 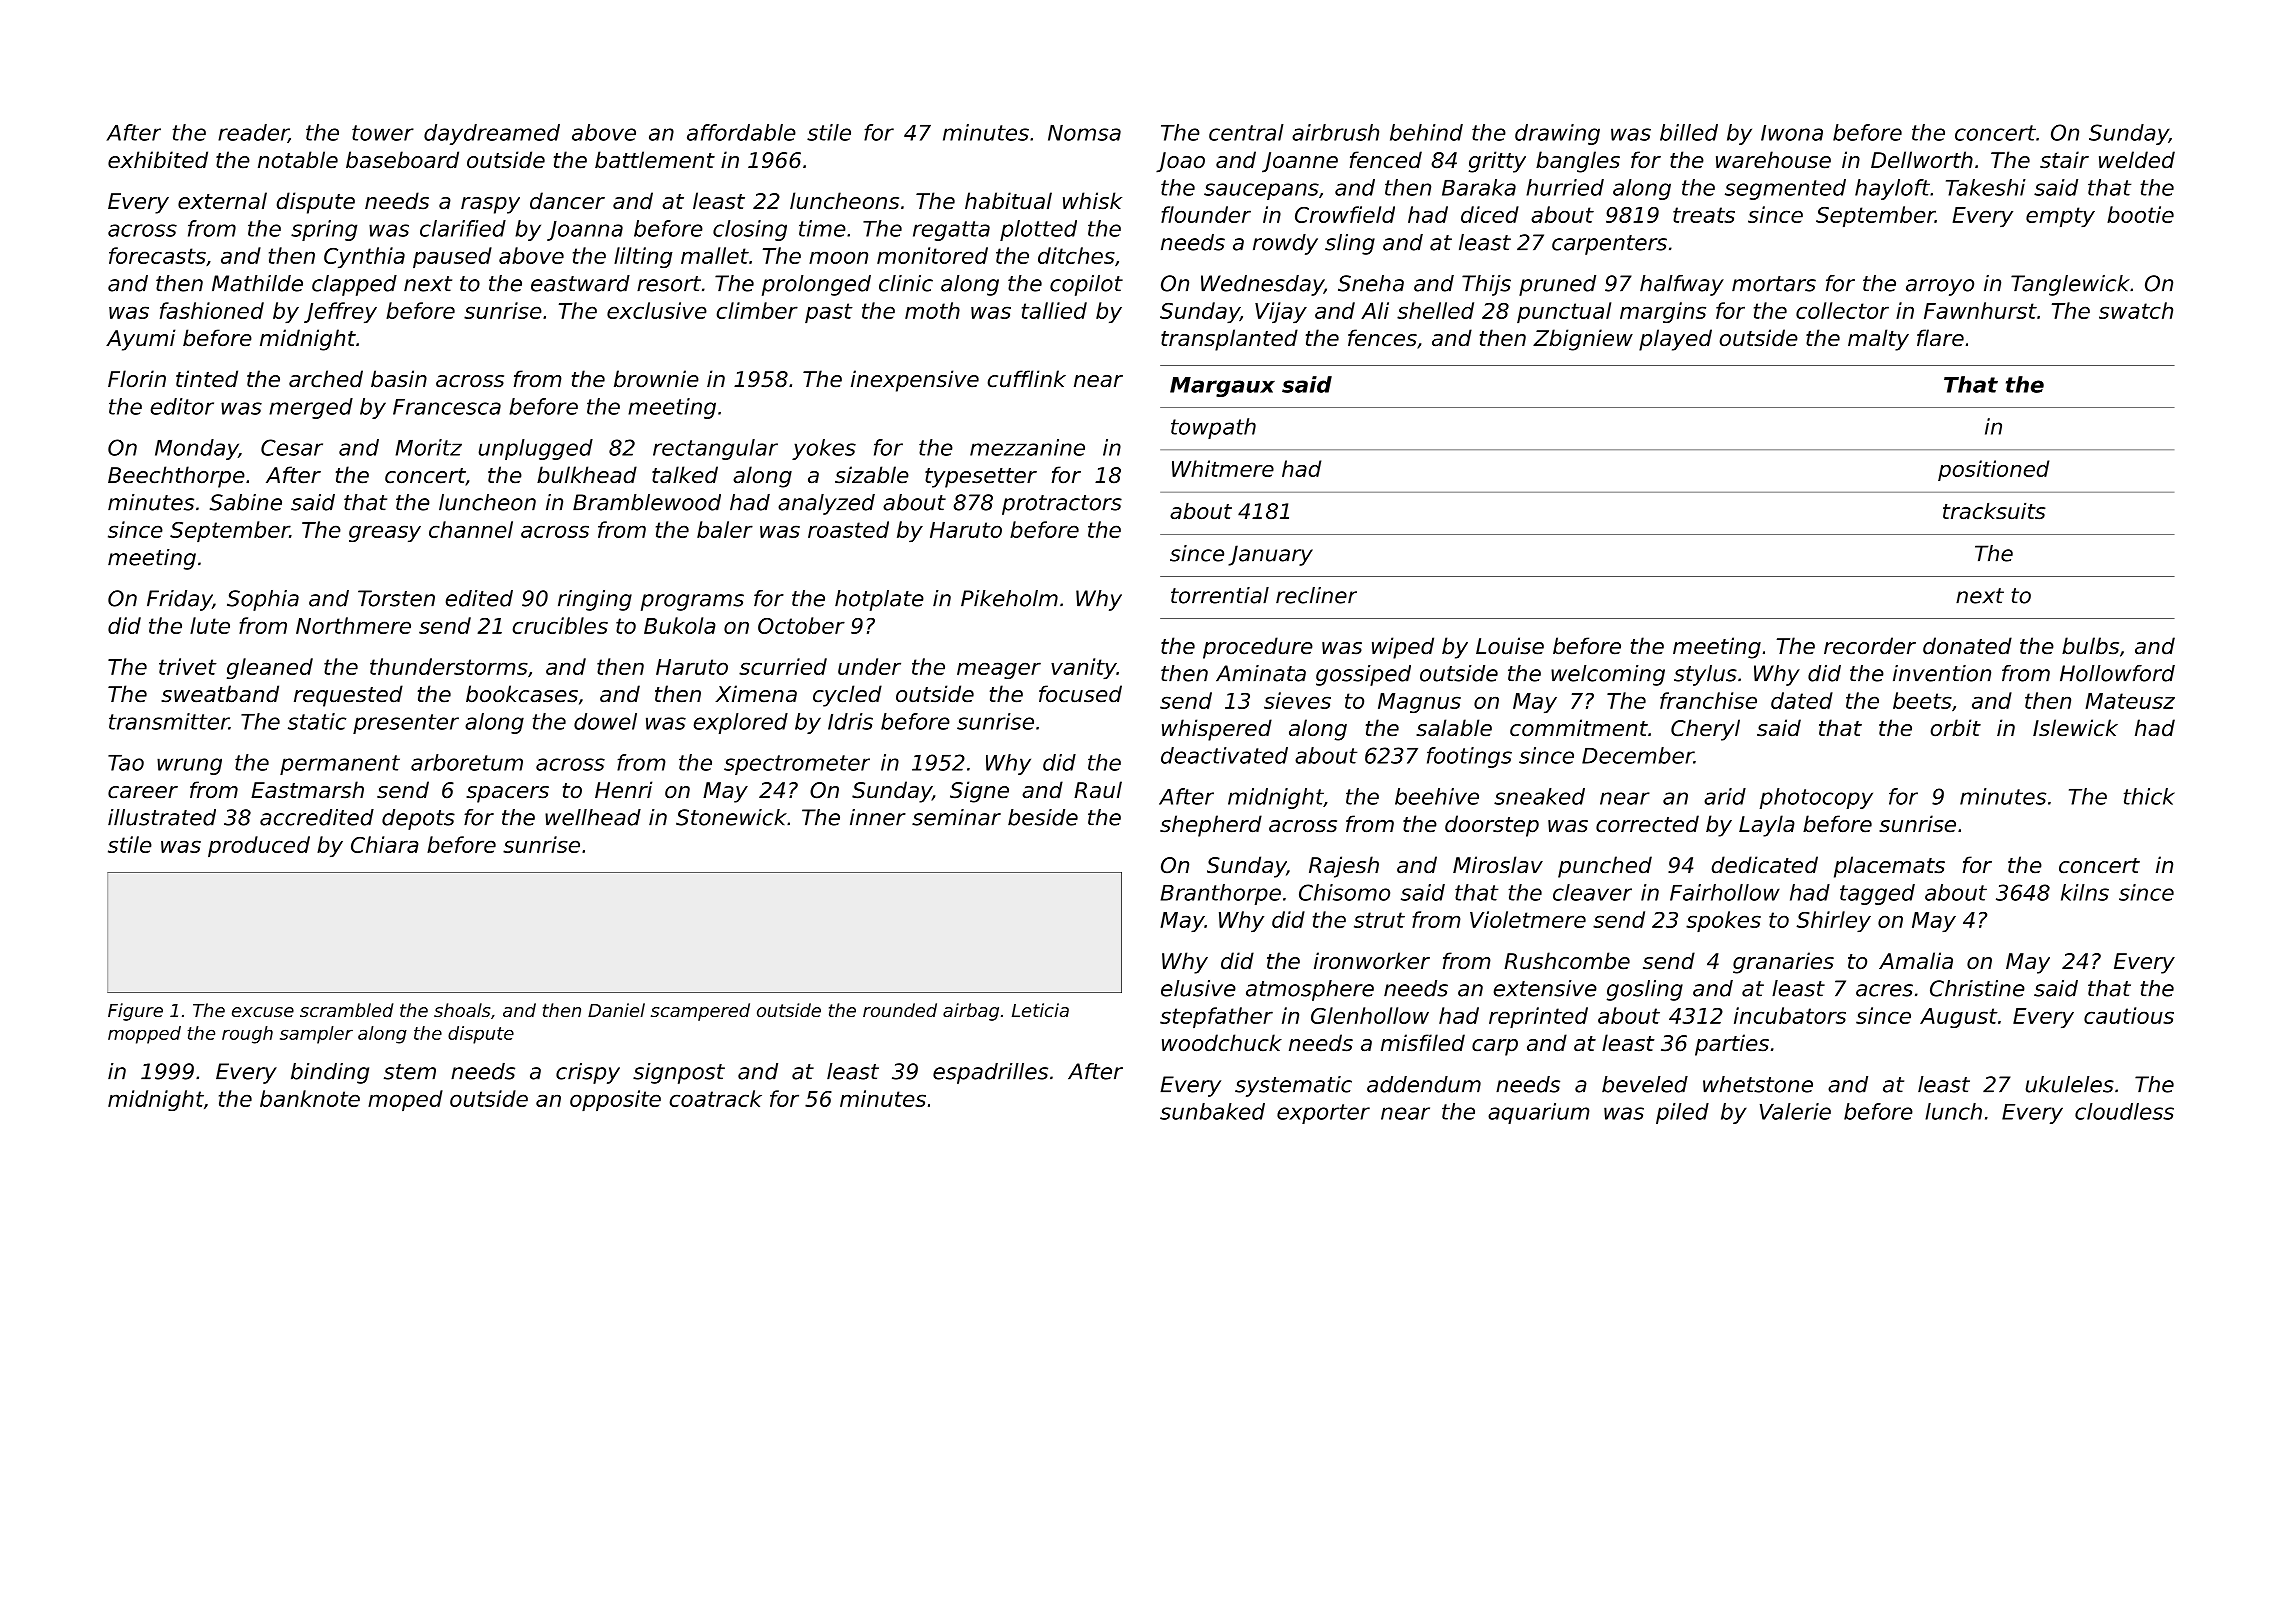 What do you see at coordinates (1335, 132) in the screenshot?
I see `airbrush` at bounding box center [1335, 132].
